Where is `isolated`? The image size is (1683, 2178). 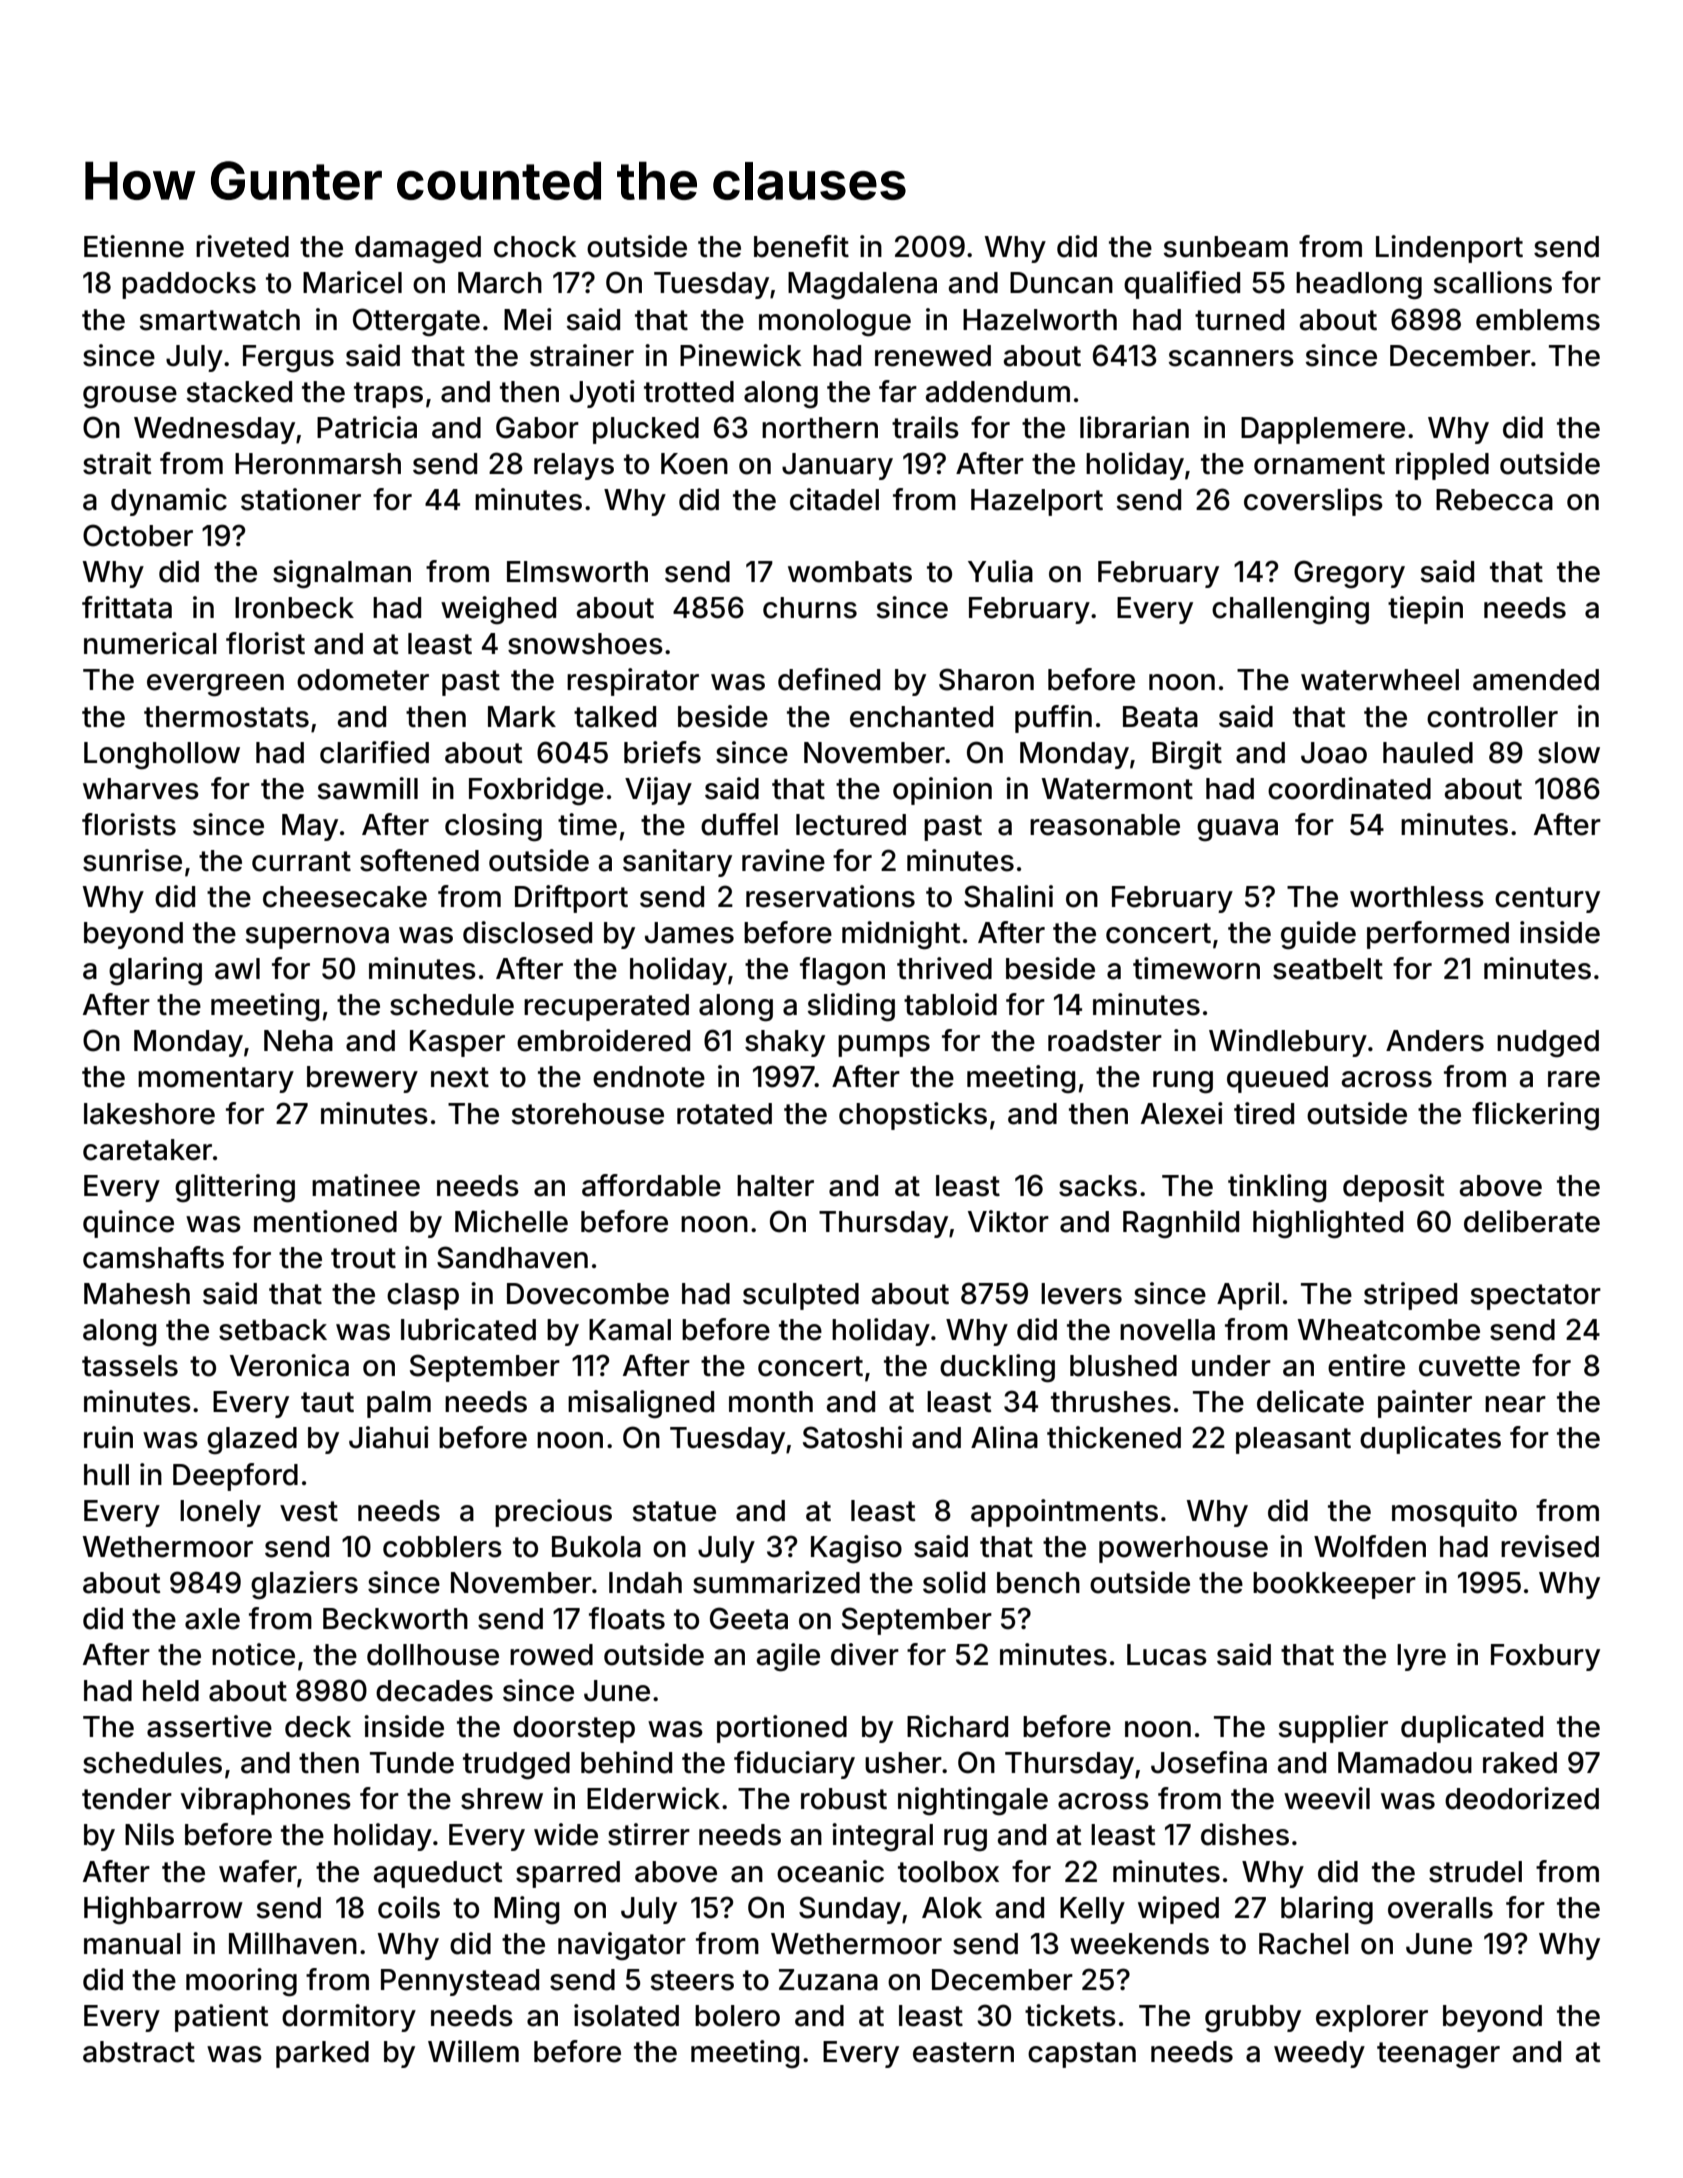 isolated is located at coordinates (626, 2015).
